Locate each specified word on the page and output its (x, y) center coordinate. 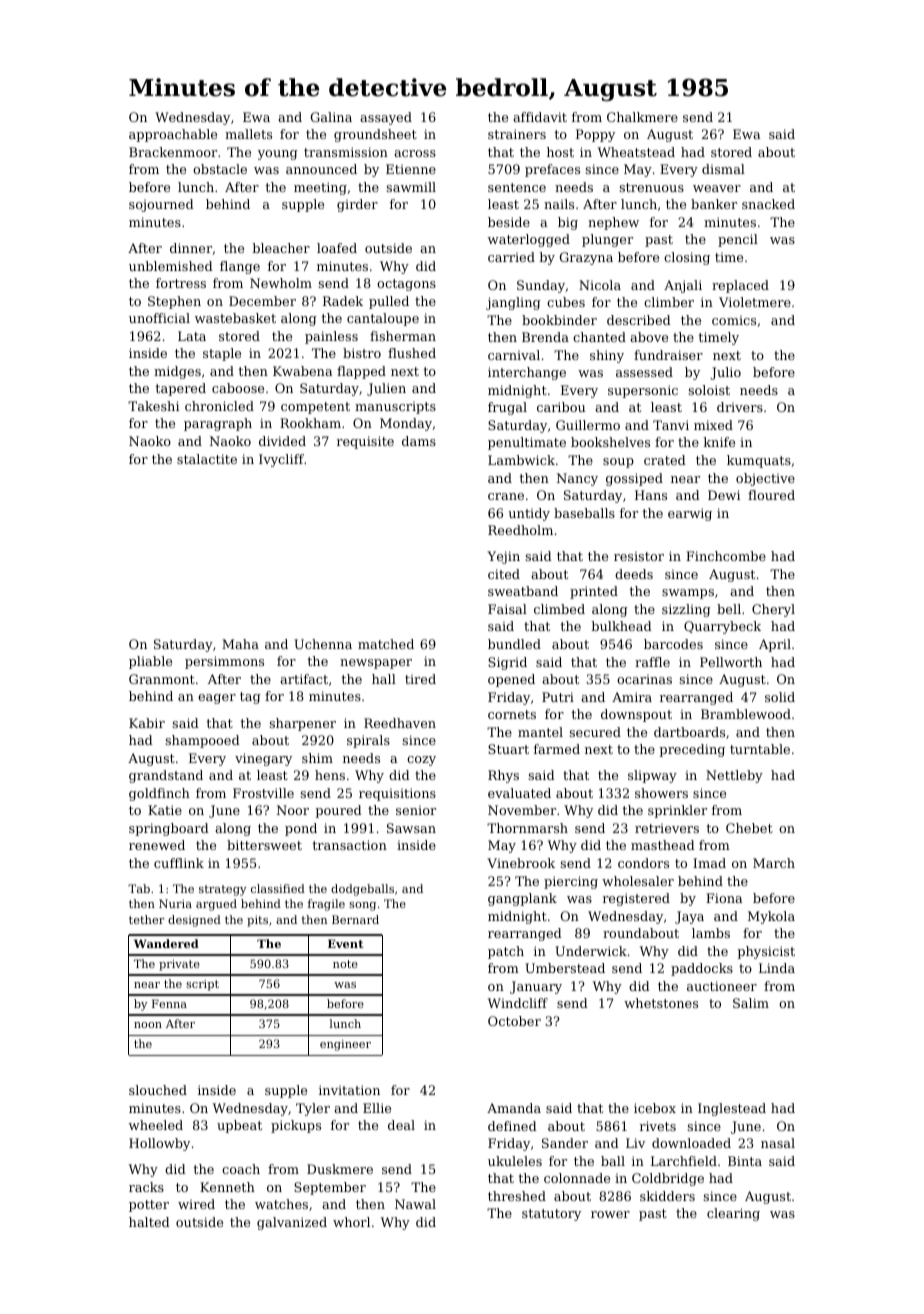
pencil (738, 240)
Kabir (147, 723)
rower (610, 1214)
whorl (351, 1222)
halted (149, 1222)
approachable (173, 135)
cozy (421, 761)
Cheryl (773, 610)
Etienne (411, 169)
